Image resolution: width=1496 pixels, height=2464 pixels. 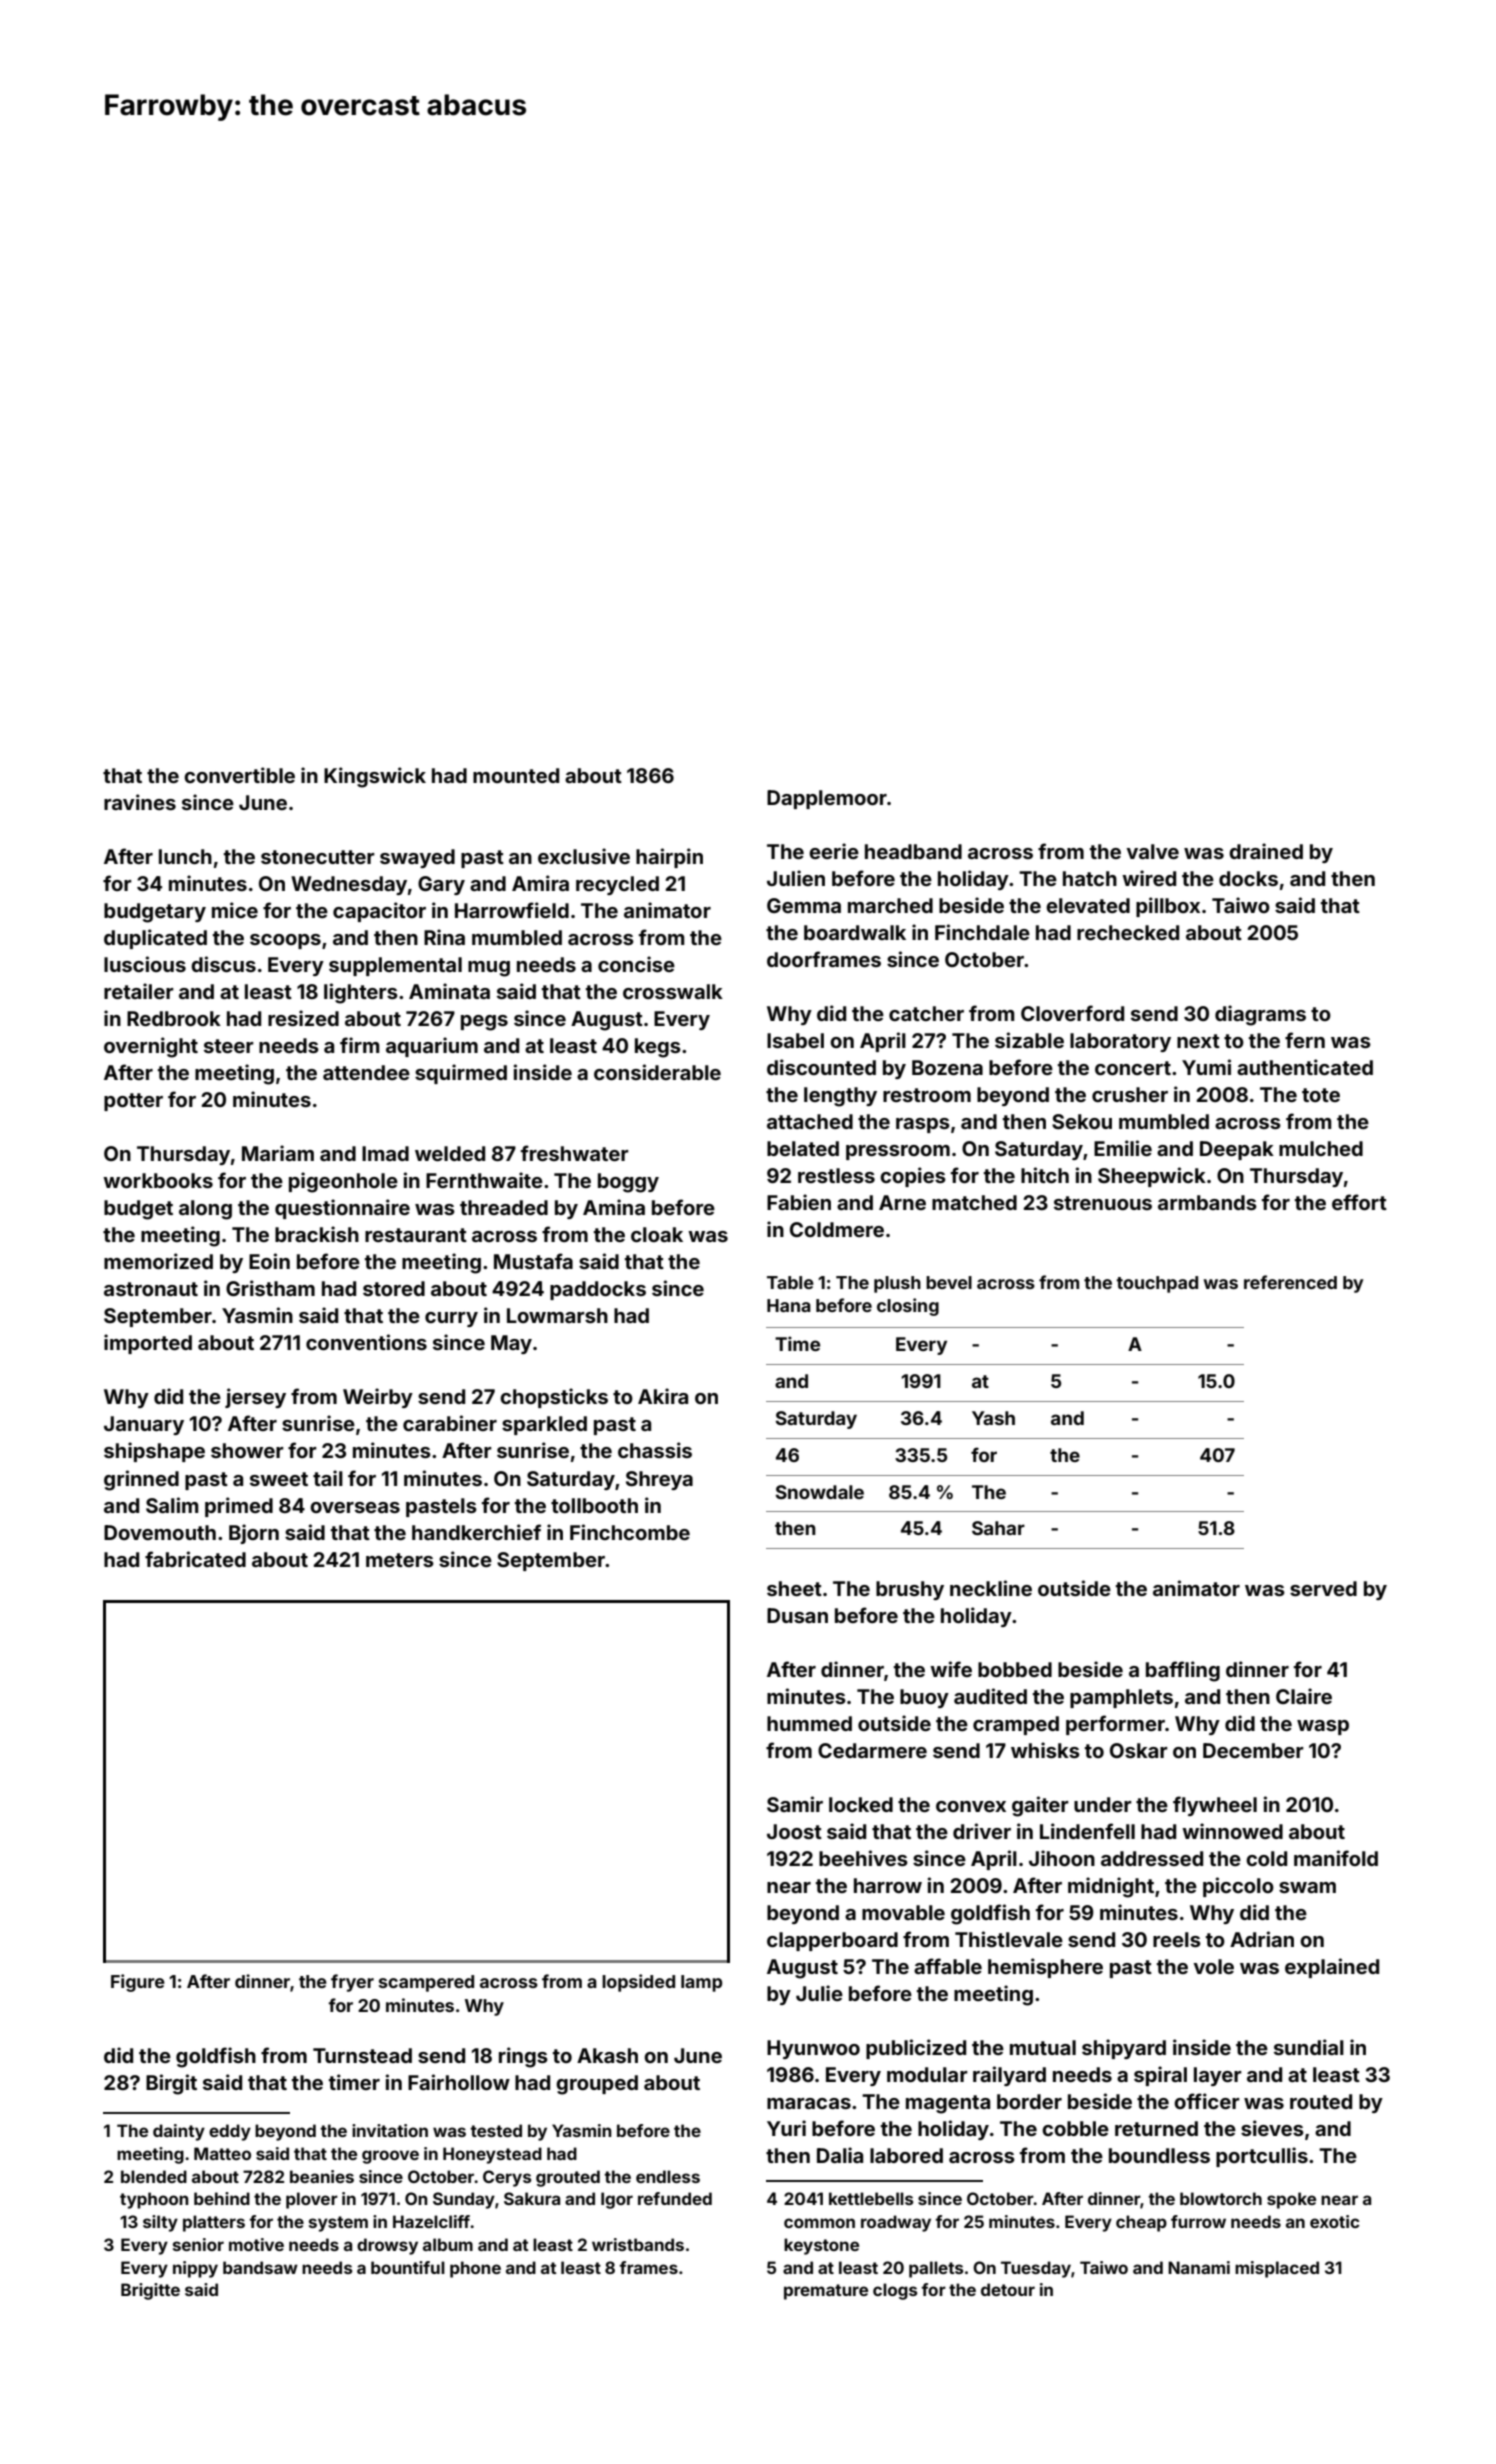 I want to click on Dusan, so click(x=797, y=1615).
